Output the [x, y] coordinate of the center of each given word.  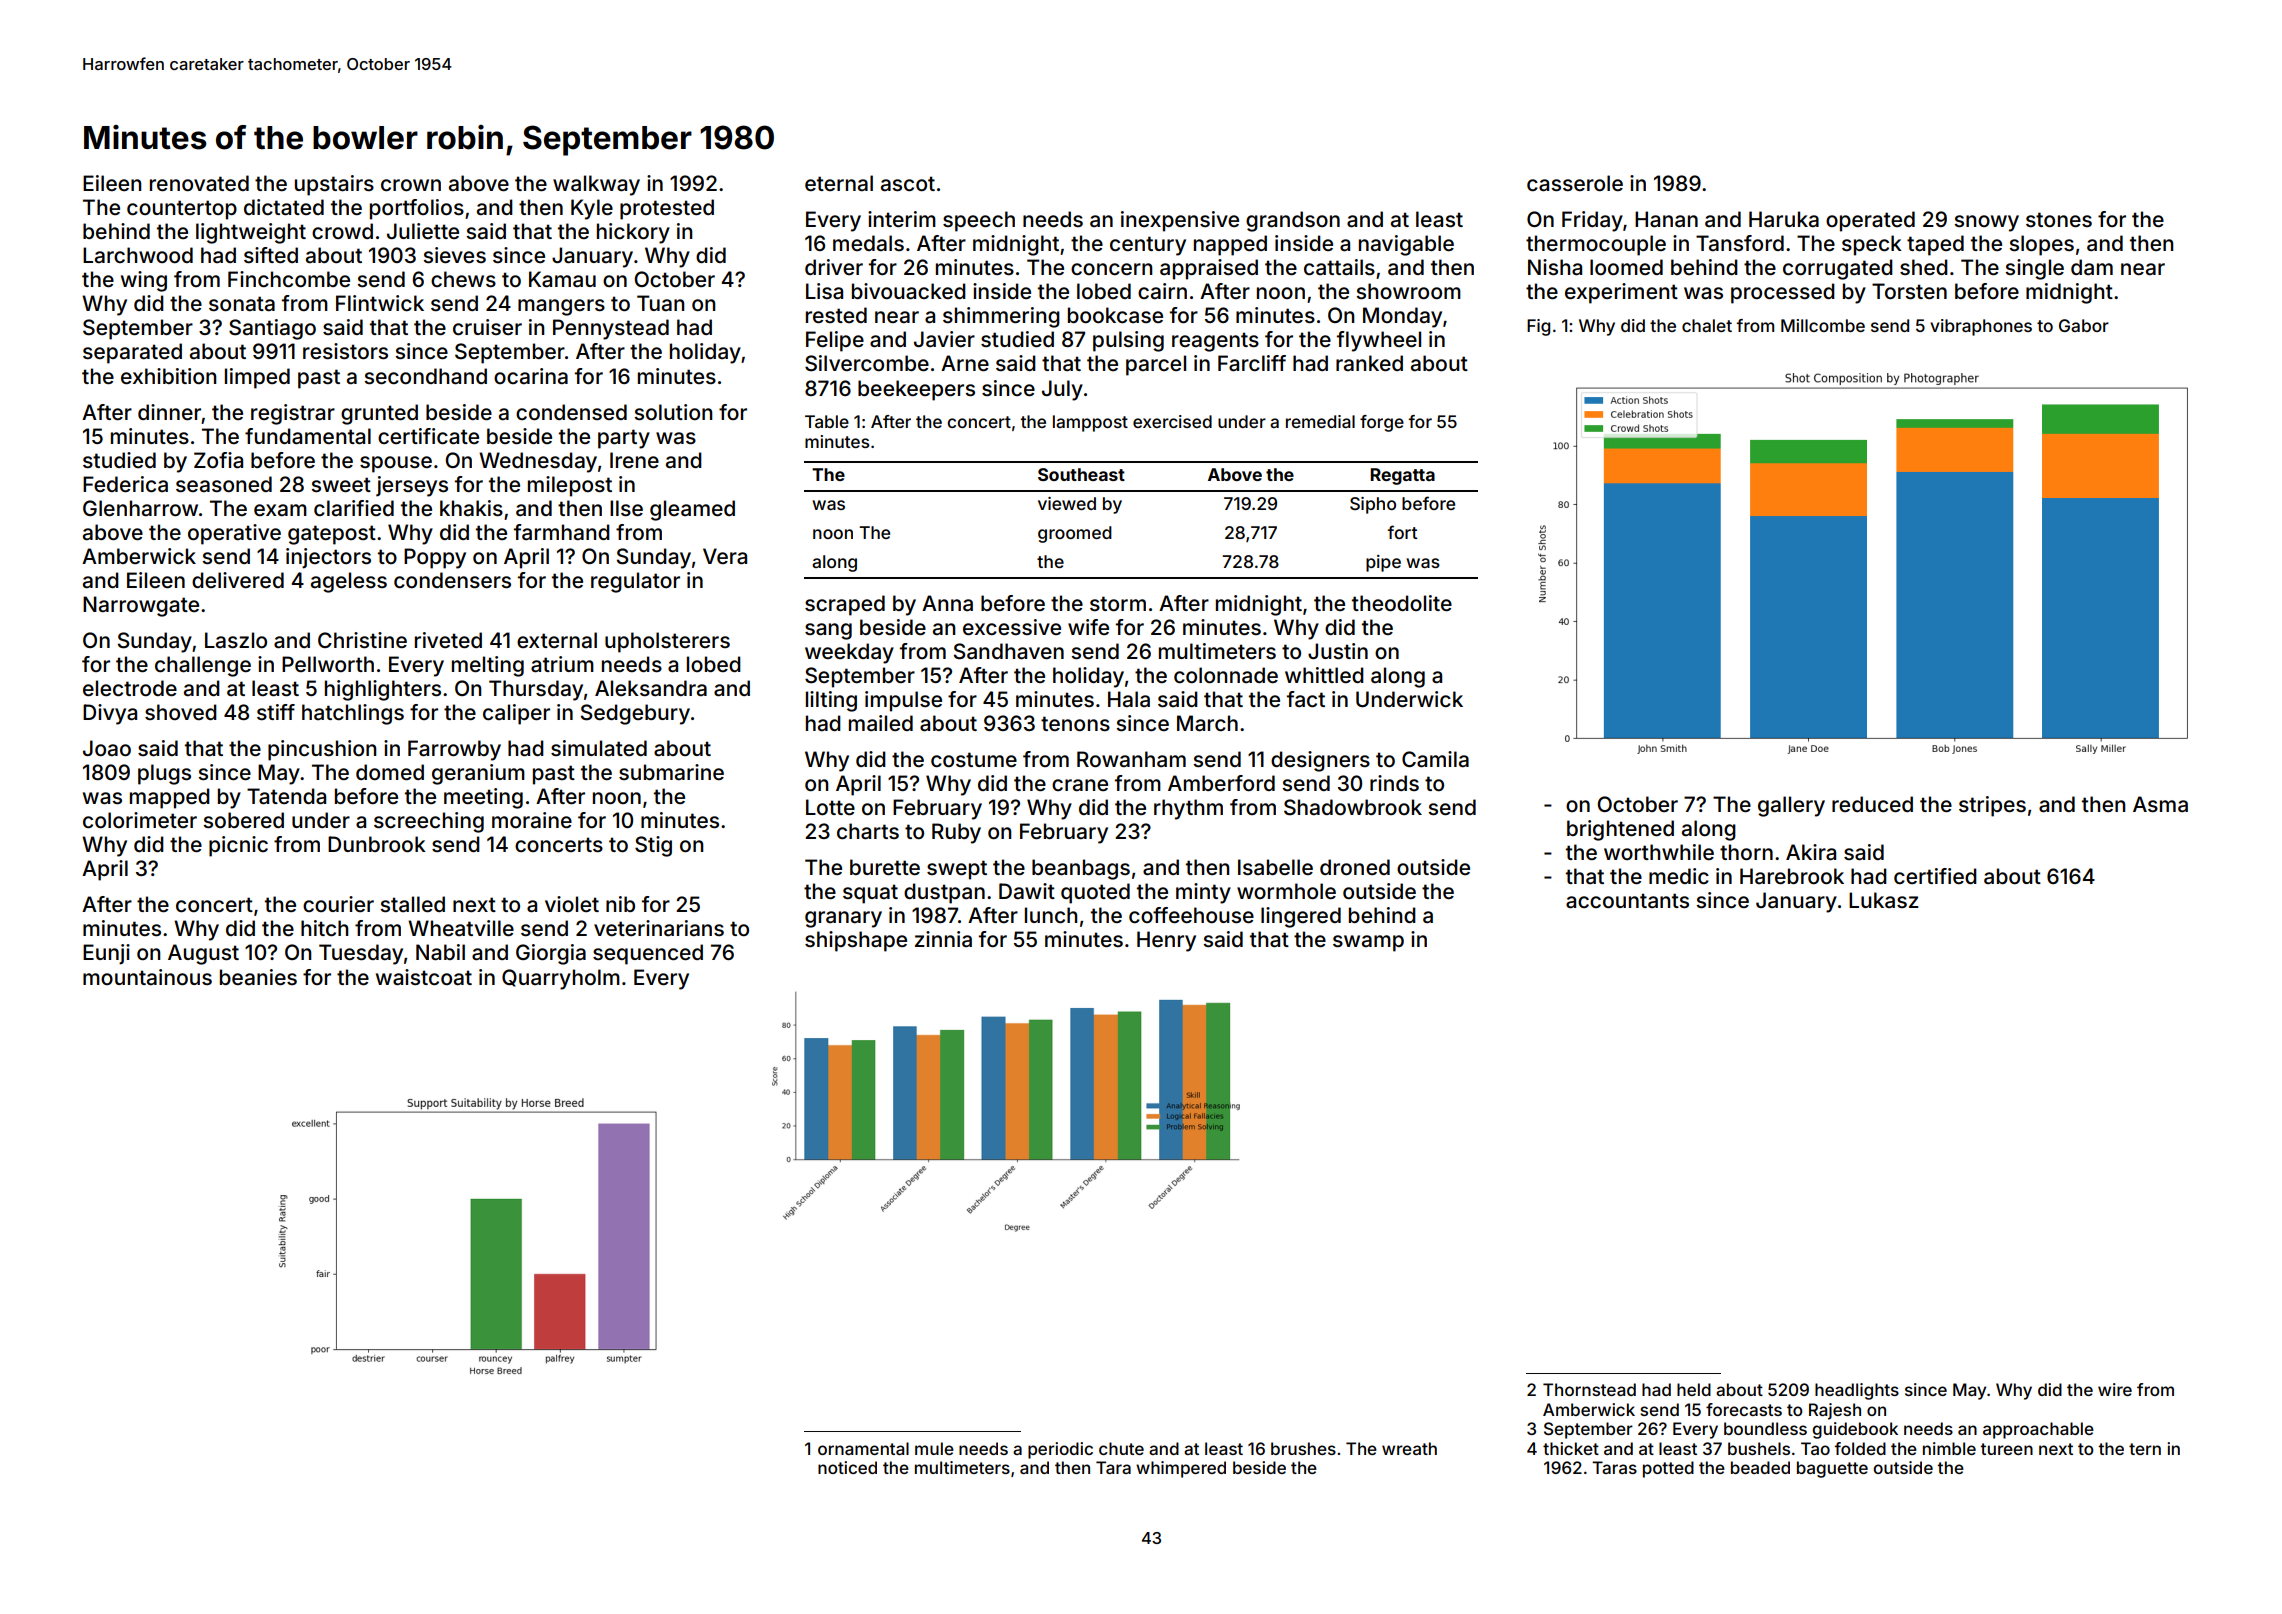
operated [1870, 221]
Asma [2160, 804]
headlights [1857, 1391]
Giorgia [551, 954]
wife [1088, 627]
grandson [1293, 221]
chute [1121, 1448]
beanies [258, 977]
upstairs [334, 185]
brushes [1303, 1448]
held [1694, 1389]
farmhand [562, 532]
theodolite [1402, 603]
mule [934, 1448]
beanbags [1081, 869]
